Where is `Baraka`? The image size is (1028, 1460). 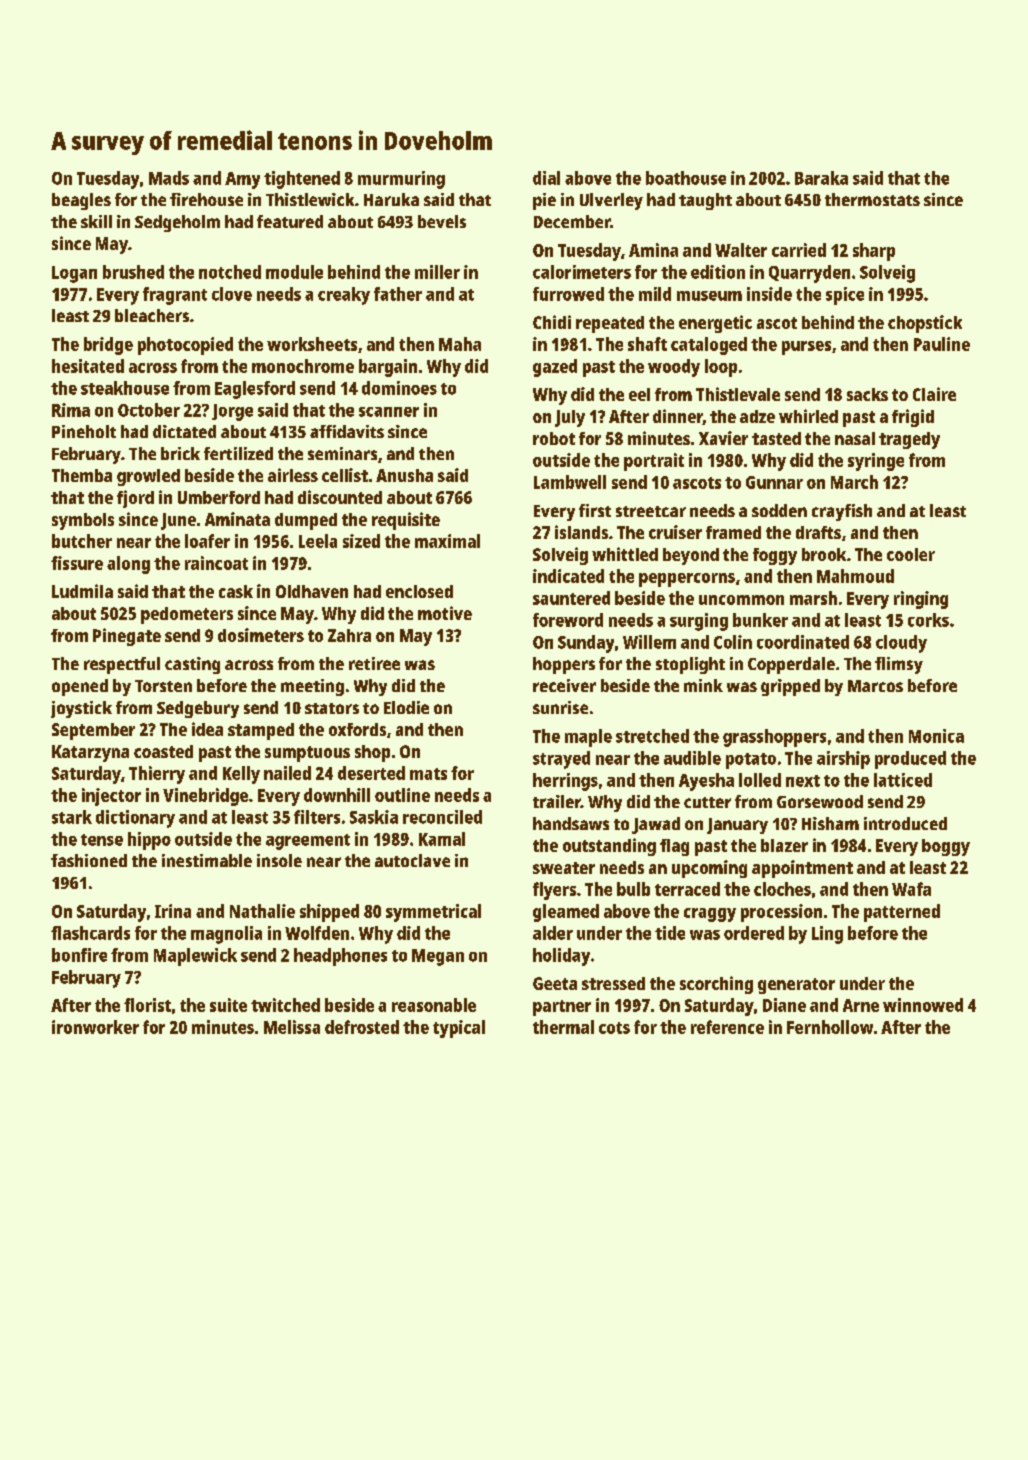
Baraka is located at coordinates (821, 178).
